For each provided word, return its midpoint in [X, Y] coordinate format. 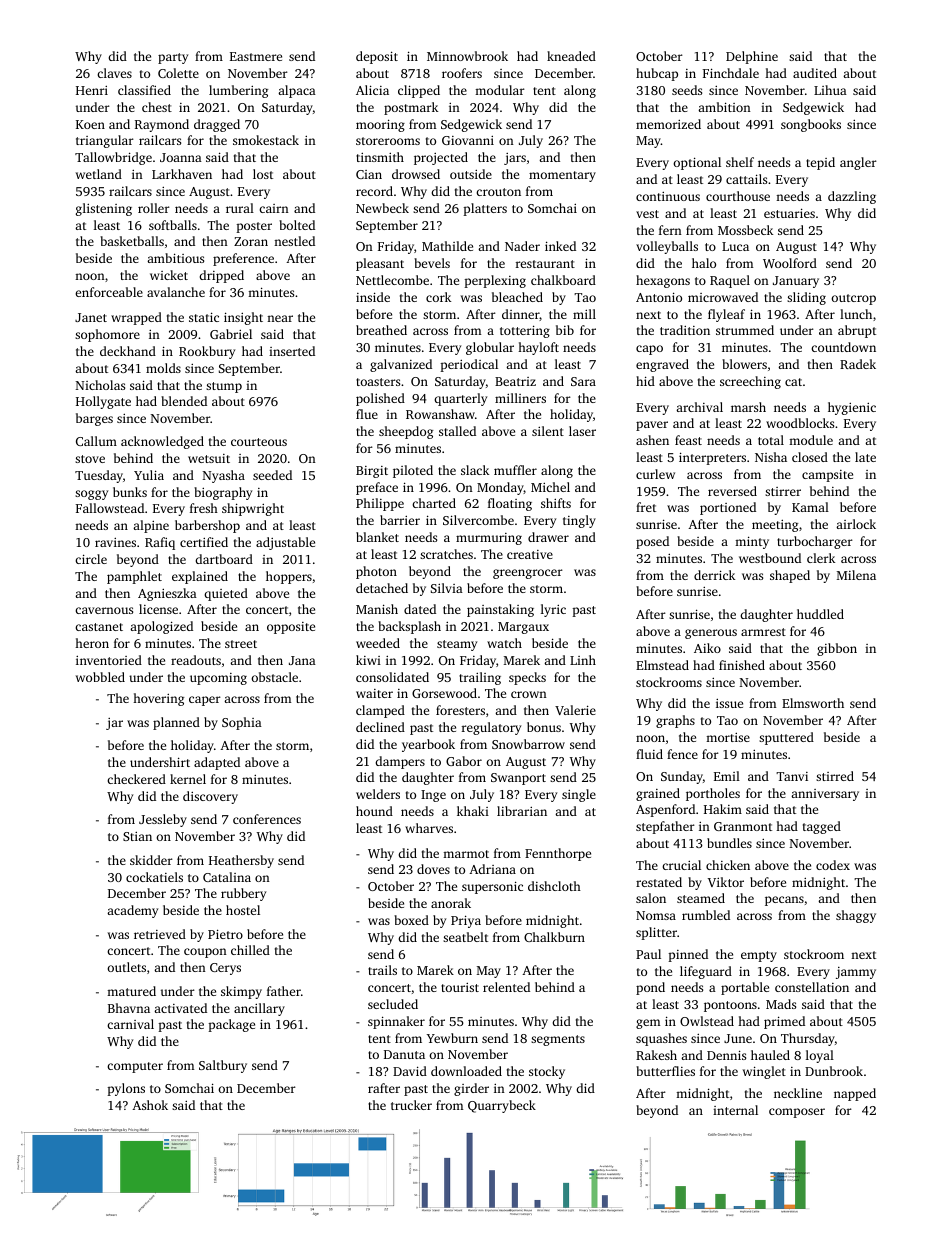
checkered [136, 779]
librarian [522, 811]
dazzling [852, 197]
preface [377, 488]
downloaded [466, 1071]
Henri [92, 90]
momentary [562, 176]
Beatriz [515, 381]
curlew [655, 474]
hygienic [852, 408]
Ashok [150, 1105]
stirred [835, 776]
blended [184, 401]
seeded [272, 475]
